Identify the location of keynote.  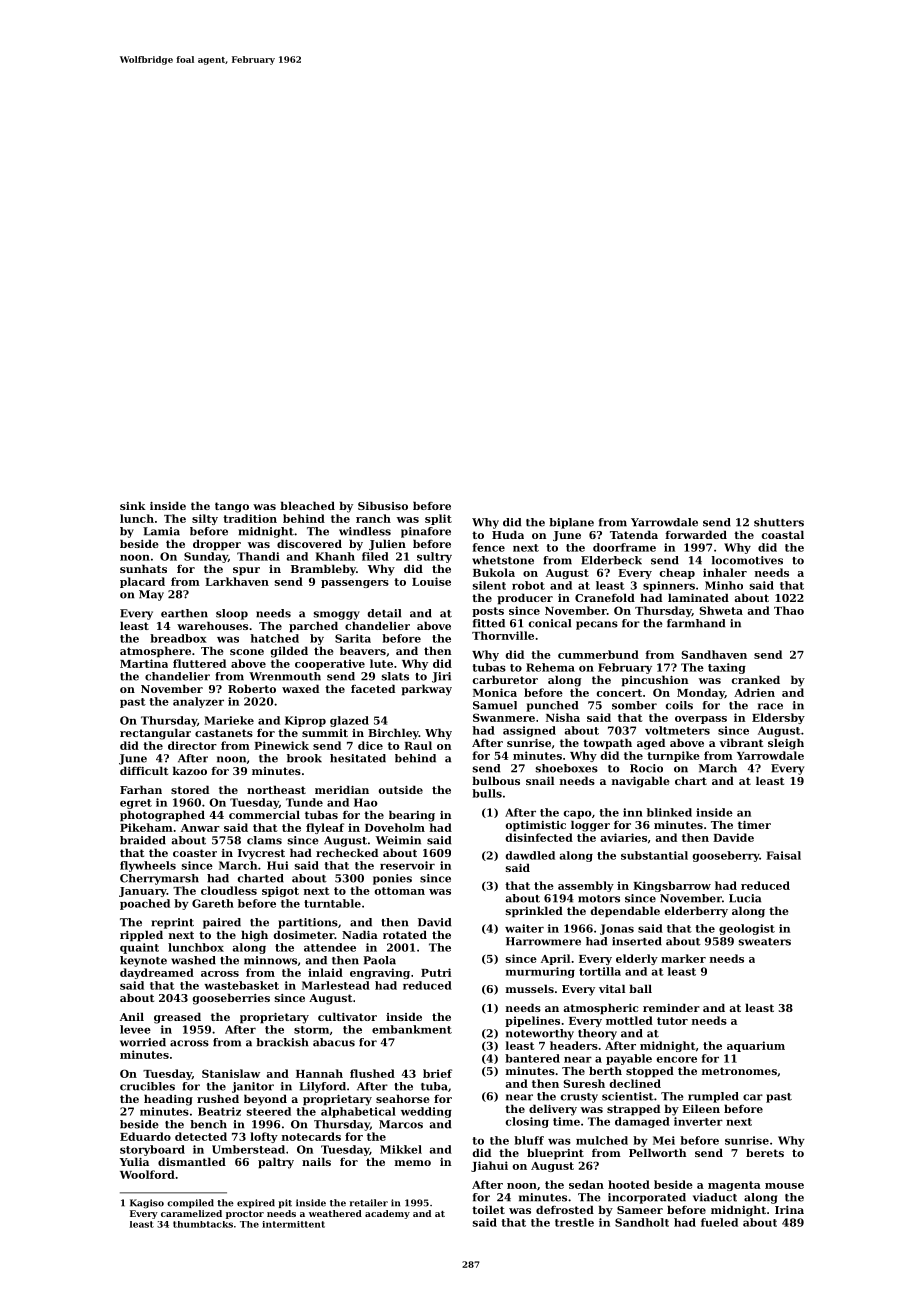
(143, 961).
